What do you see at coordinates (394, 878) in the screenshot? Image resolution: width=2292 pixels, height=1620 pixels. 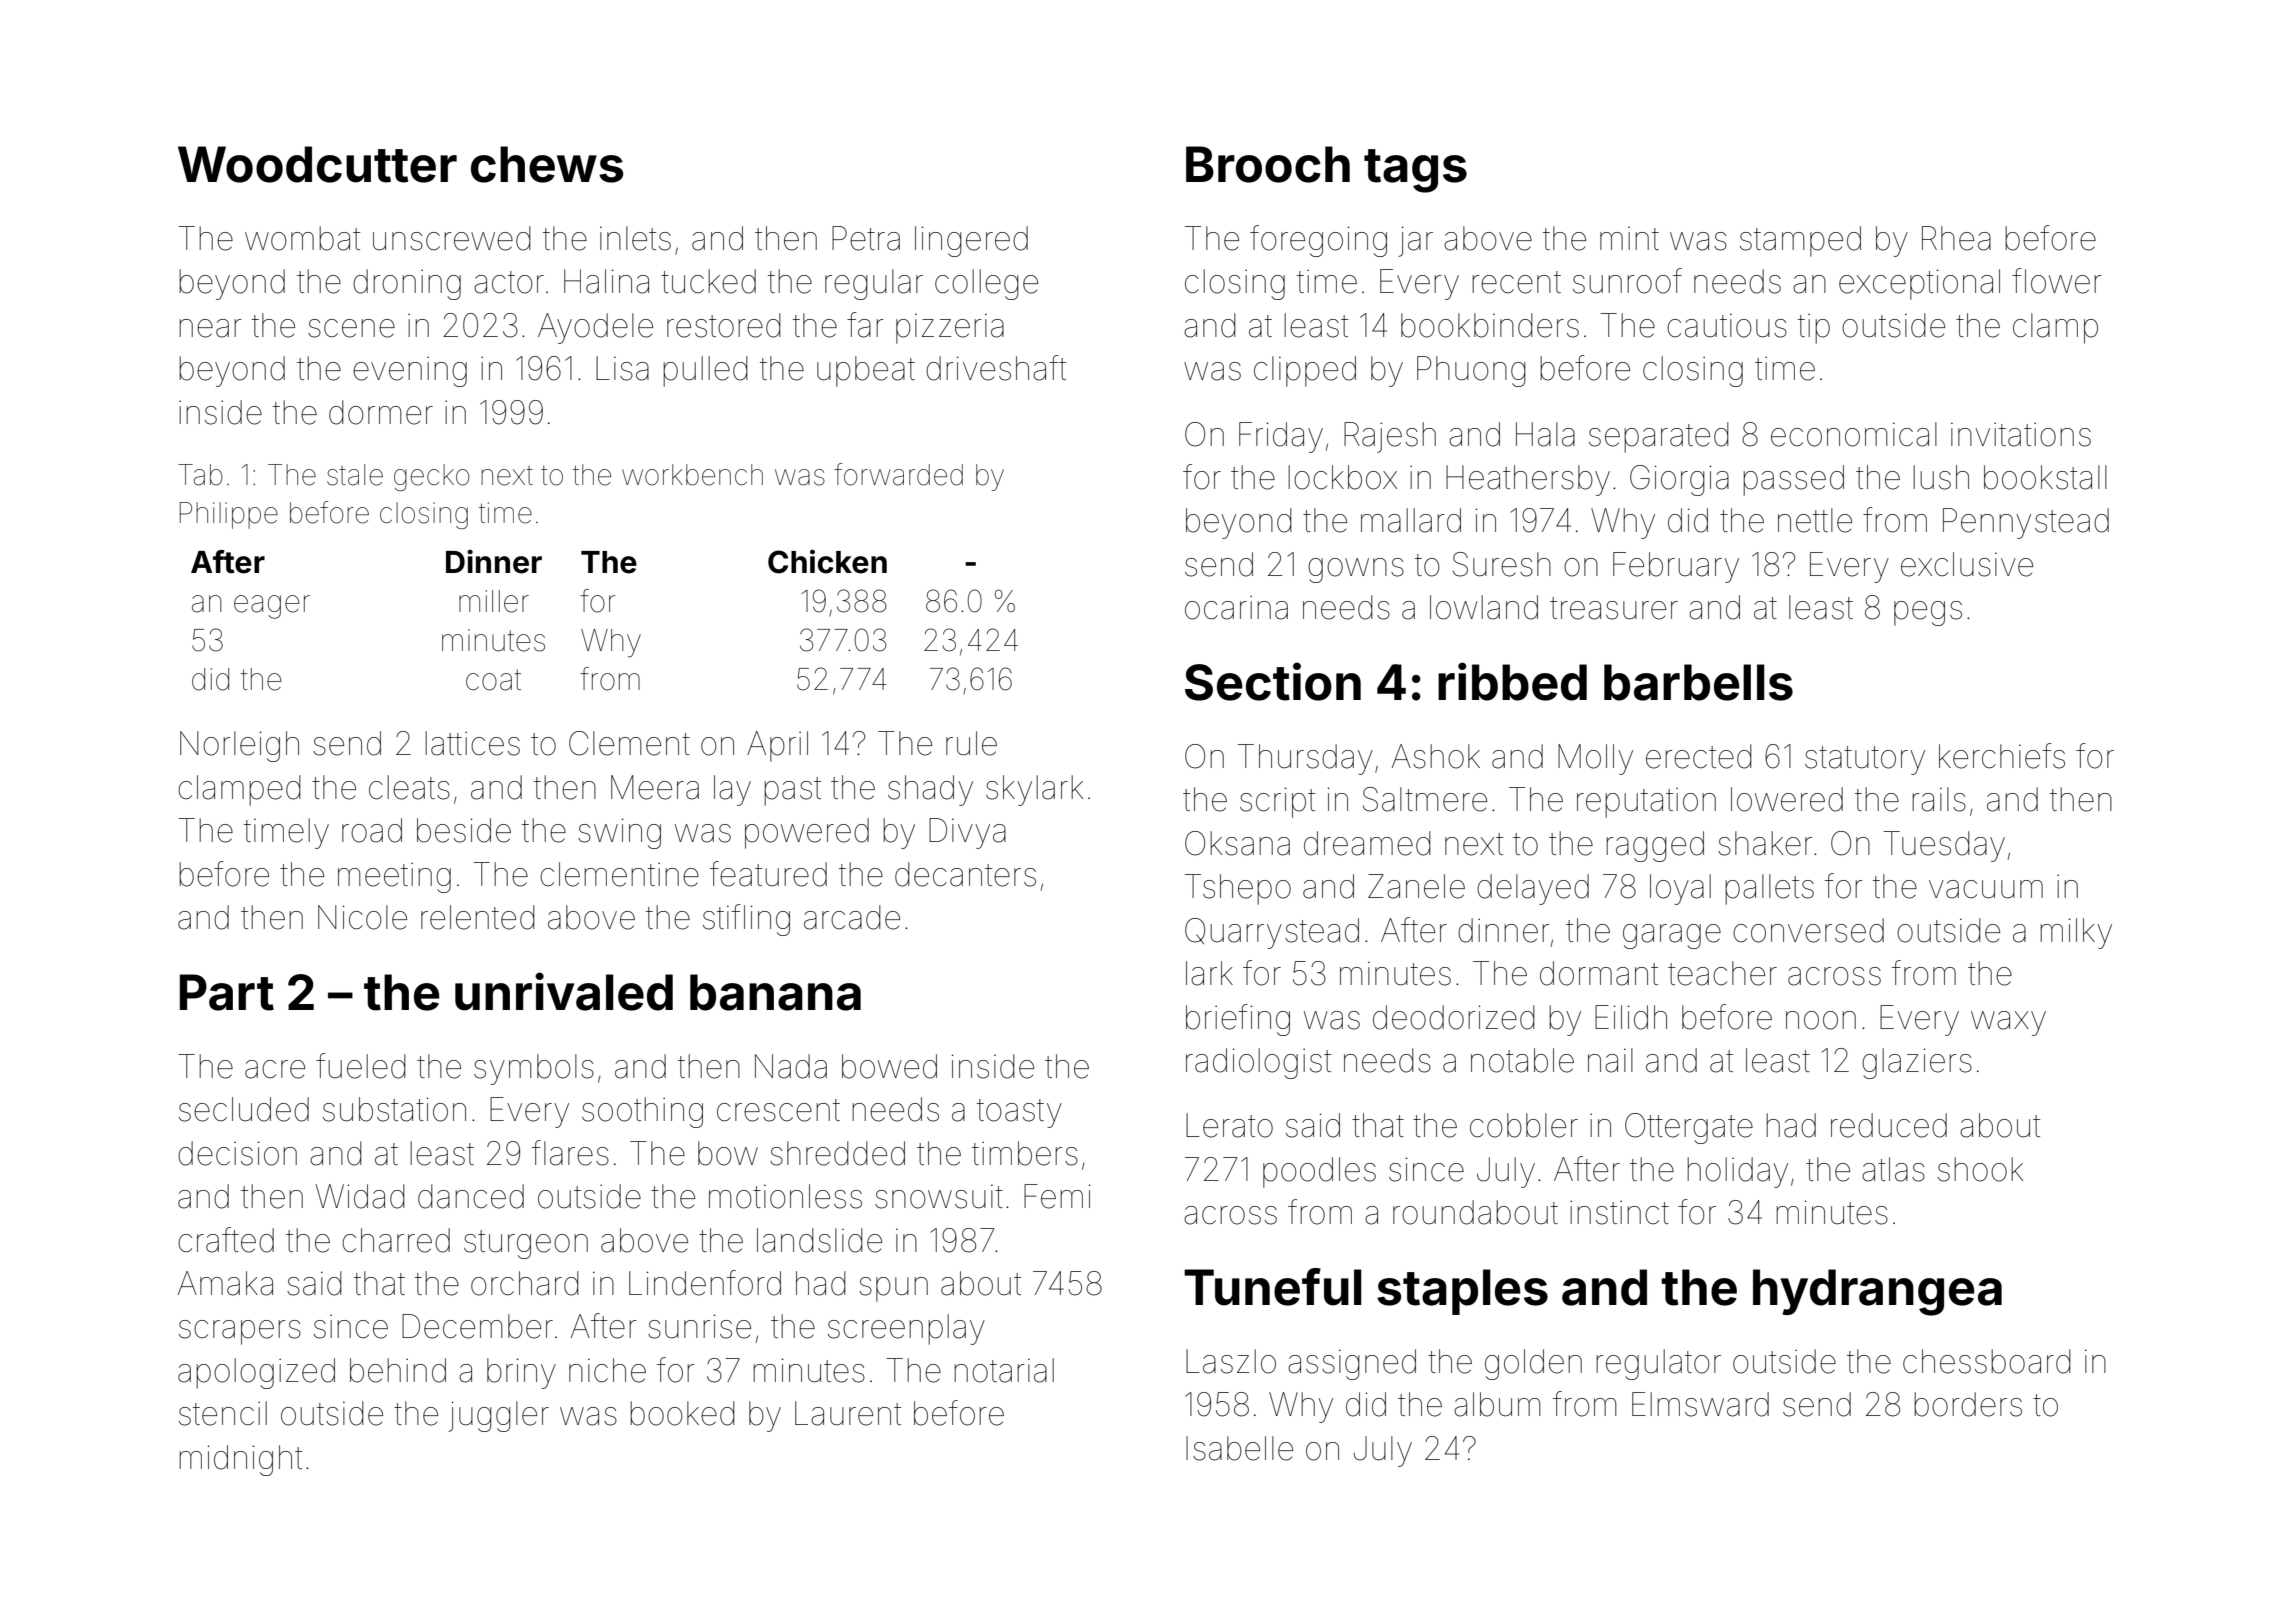 I see `meeting` at bounding box center [394, 878].
